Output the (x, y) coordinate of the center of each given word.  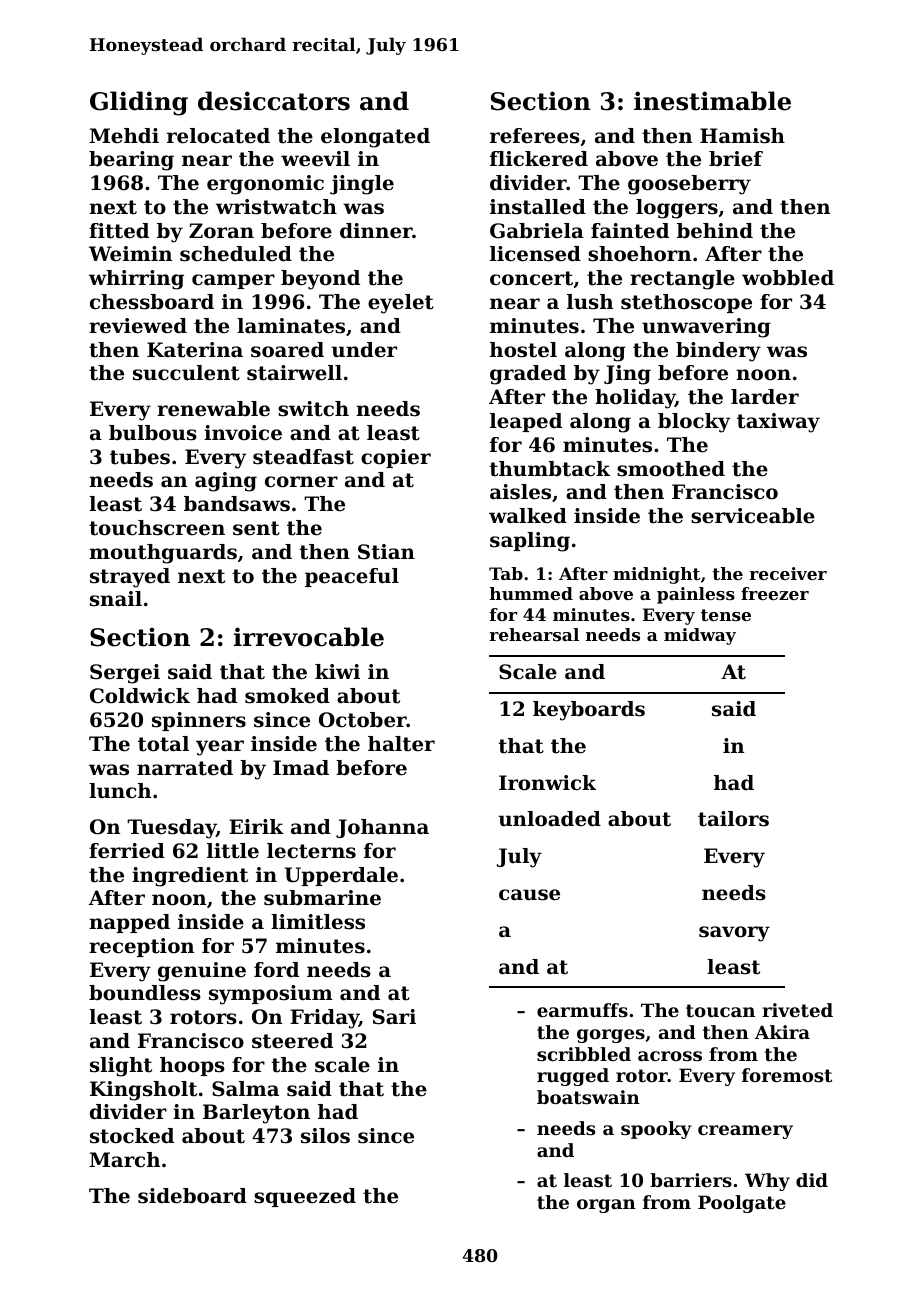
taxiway (778, 423)
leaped (526, 422)
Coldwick (140, 696)
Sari (394, 1017)
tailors (733, 819)
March (125, 1160)
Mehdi (124, 136)
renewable (213, 409)
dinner (376, 231)
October (363, 720)
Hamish (742, 136)
